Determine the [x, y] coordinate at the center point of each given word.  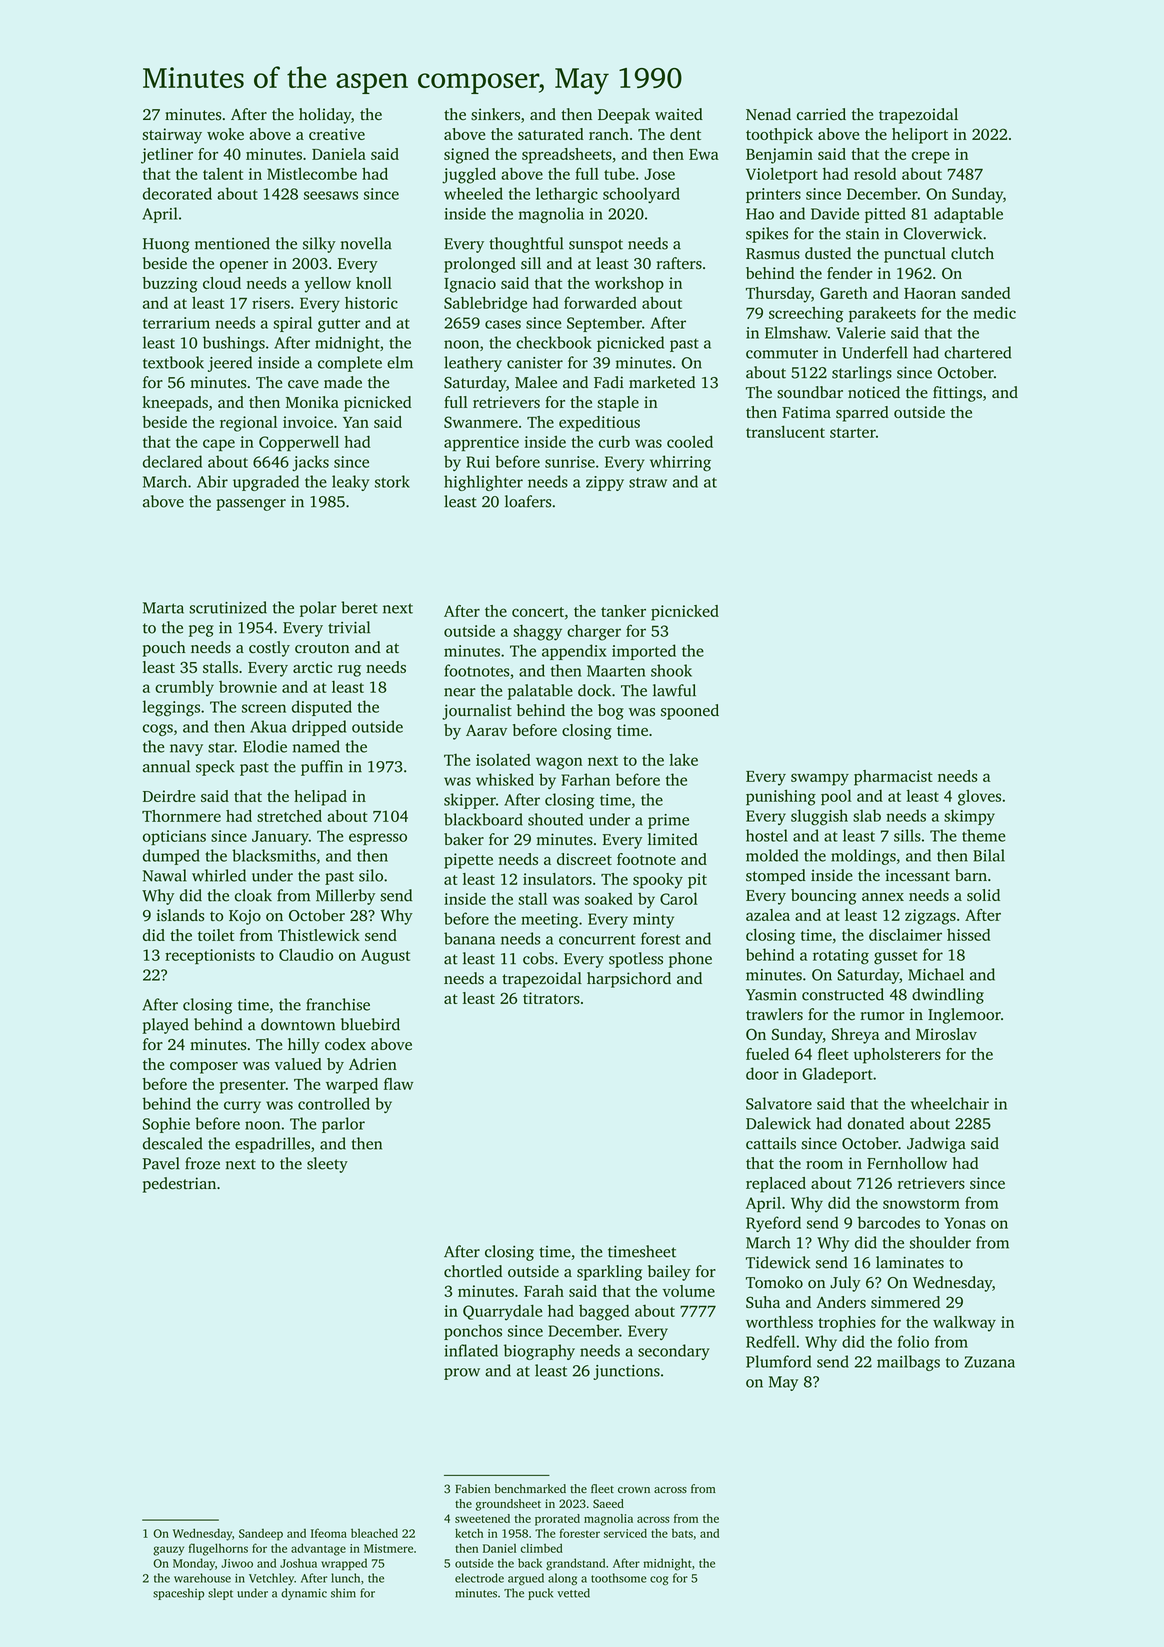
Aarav [486, 730]
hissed [968, 935]
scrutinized [228, 607]
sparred [862, 414]
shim [343, 1593]
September [604, 324]
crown [634, 1490]
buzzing [170, 285]
